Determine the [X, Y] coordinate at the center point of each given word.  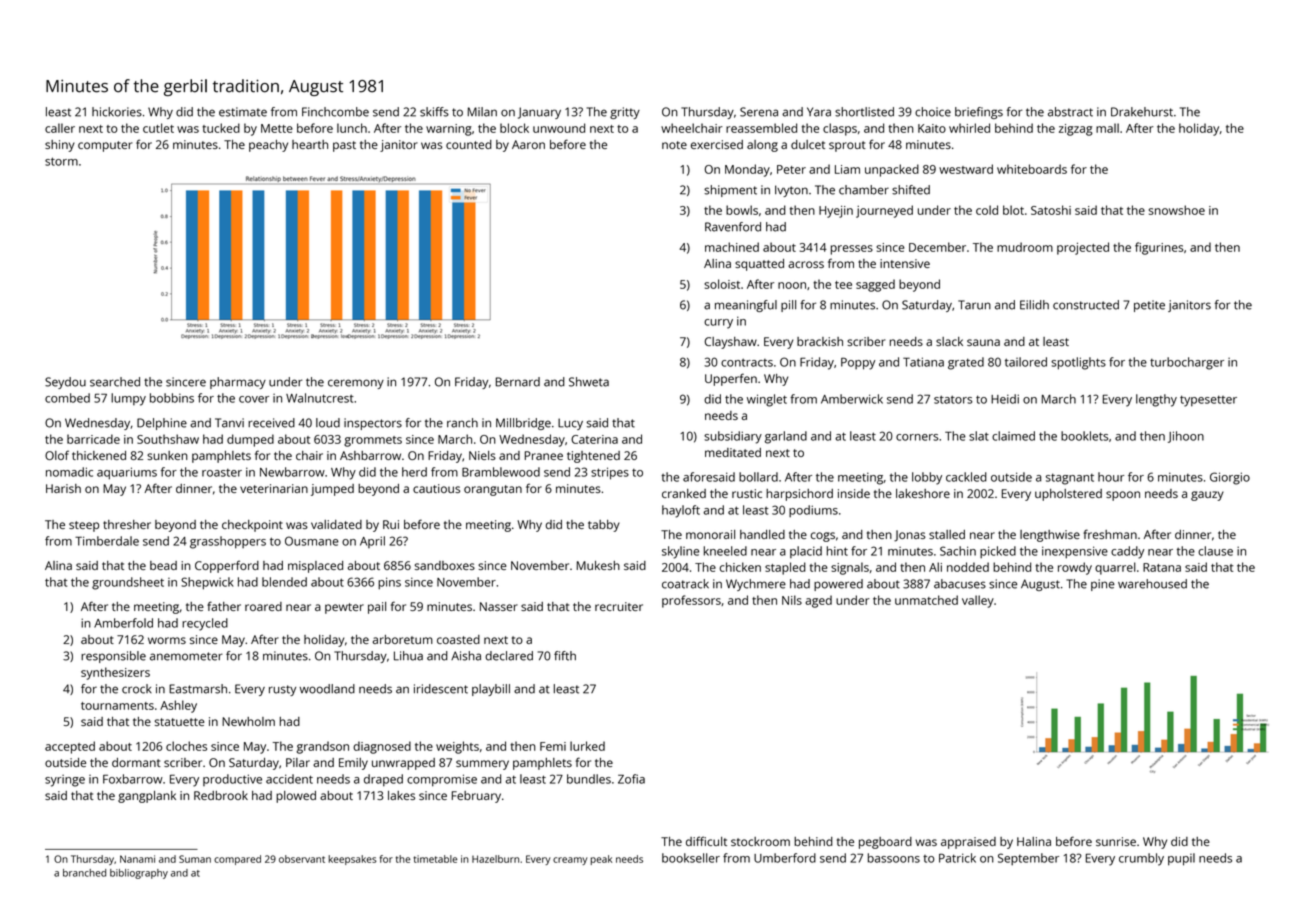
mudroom [1025, 247]
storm [61, 161]
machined [732, 247]
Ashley [178, 706]
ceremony [356, 384]
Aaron [528, 144]
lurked [587, 746]
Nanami [137, 859]
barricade [93, 439]
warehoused [1152, 584]
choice [933, 112]
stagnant [1070, 479]
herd [414, 472]
